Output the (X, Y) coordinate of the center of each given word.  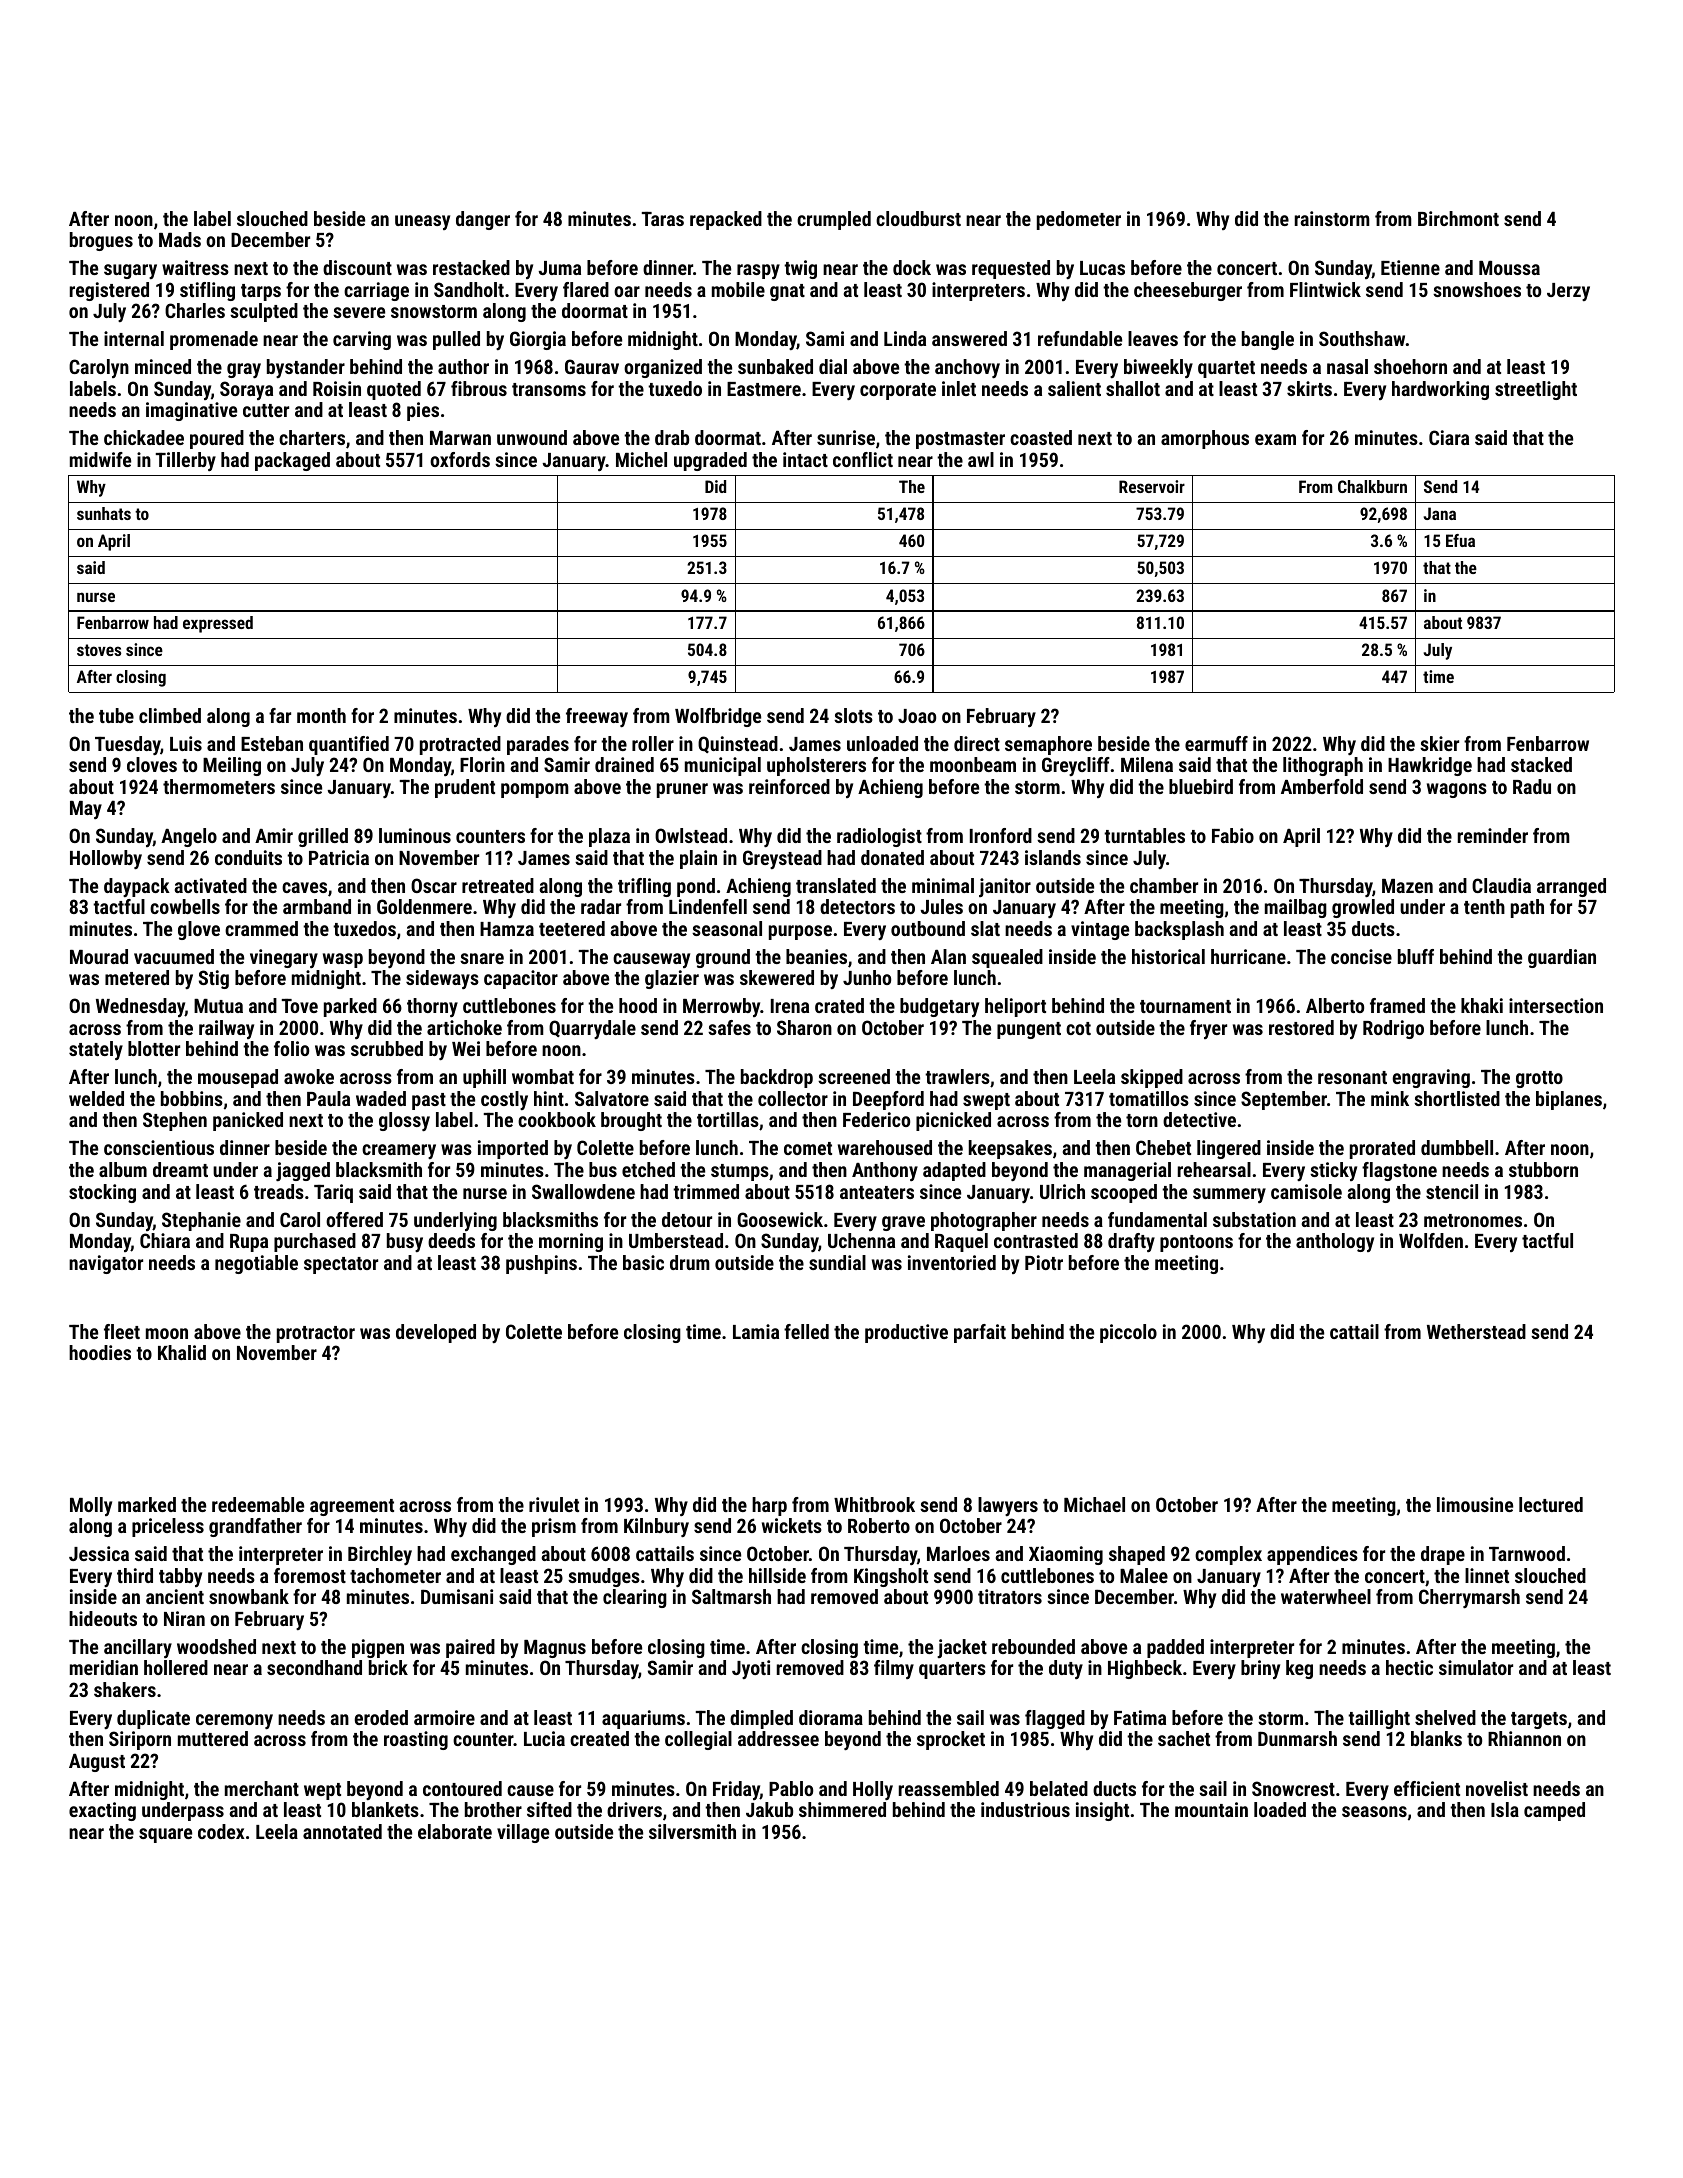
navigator (106, 1264)
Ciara (1449, 437)
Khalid (182, 1352)
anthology (1335, 1242)
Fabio (1233, 835)
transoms (549, 389)
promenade (214, 340)
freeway (597, 717)
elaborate (455, 1831)
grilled (323, 837)
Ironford (1001, 835)
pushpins (541, 1264)
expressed (218, 624)
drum (690, 1262)
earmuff (1216, 743)
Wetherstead (1476, 1331)
